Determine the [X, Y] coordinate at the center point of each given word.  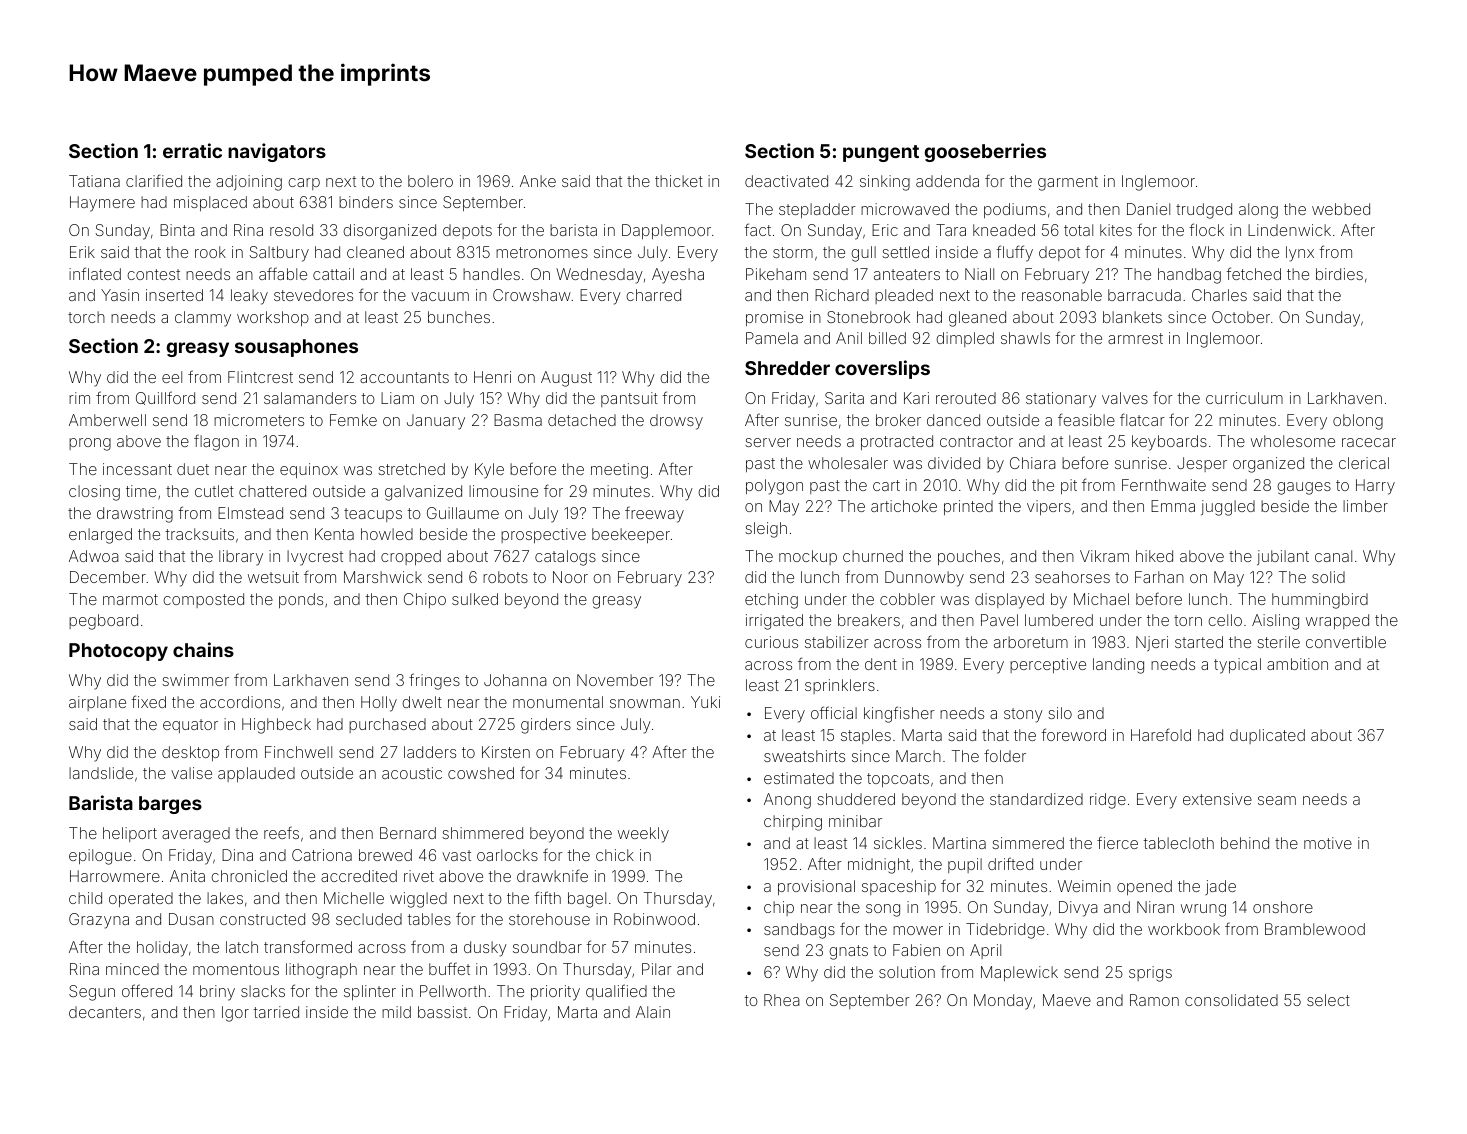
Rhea [782, 1000]
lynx [1300, 254]
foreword [1073, 734]
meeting [619, 471]
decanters [105, 1012]
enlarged [100, 536]
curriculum [1244, 398]
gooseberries [985, 152]
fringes [434, 681]
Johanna [515, 680]
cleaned [375, 252]
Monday [1003, 1002]
